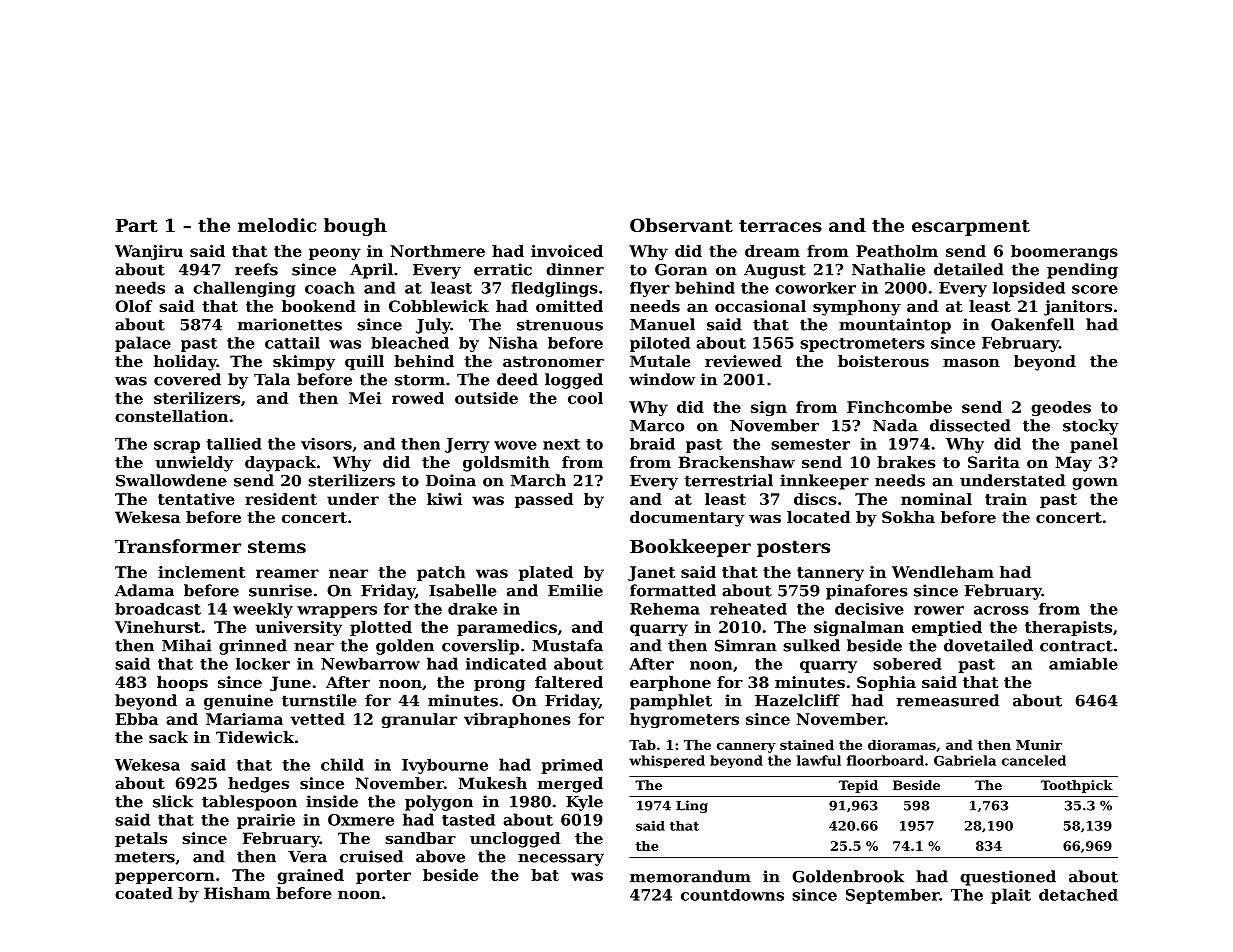 The height and width of the screenshot is (952, 1233). What do you see at coordinates (970, 425) in the screenshot?
I see `dissected` at bounding box center [970, 425].
